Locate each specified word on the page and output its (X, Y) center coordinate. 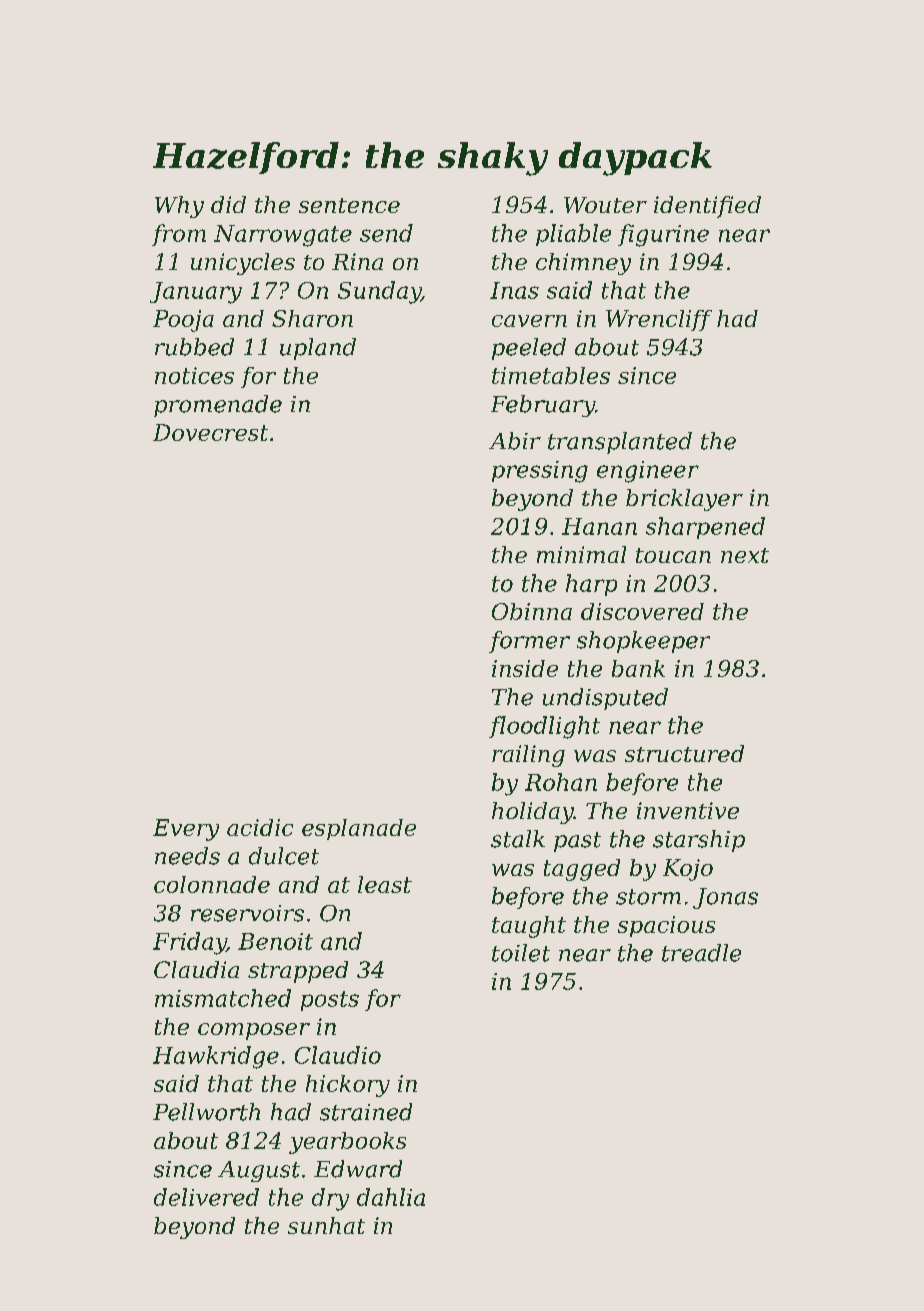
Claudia (196, 969)
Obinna (532, 611)
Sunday (379, 292)
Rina (357, 261)
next (745, 555)
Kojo (688, 870)
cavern (529, 321)
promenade (218, 406)
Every (186, 830)
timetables (551, 375)
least (385, 884)
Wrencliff (659, 320)
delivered (206, 1197)
